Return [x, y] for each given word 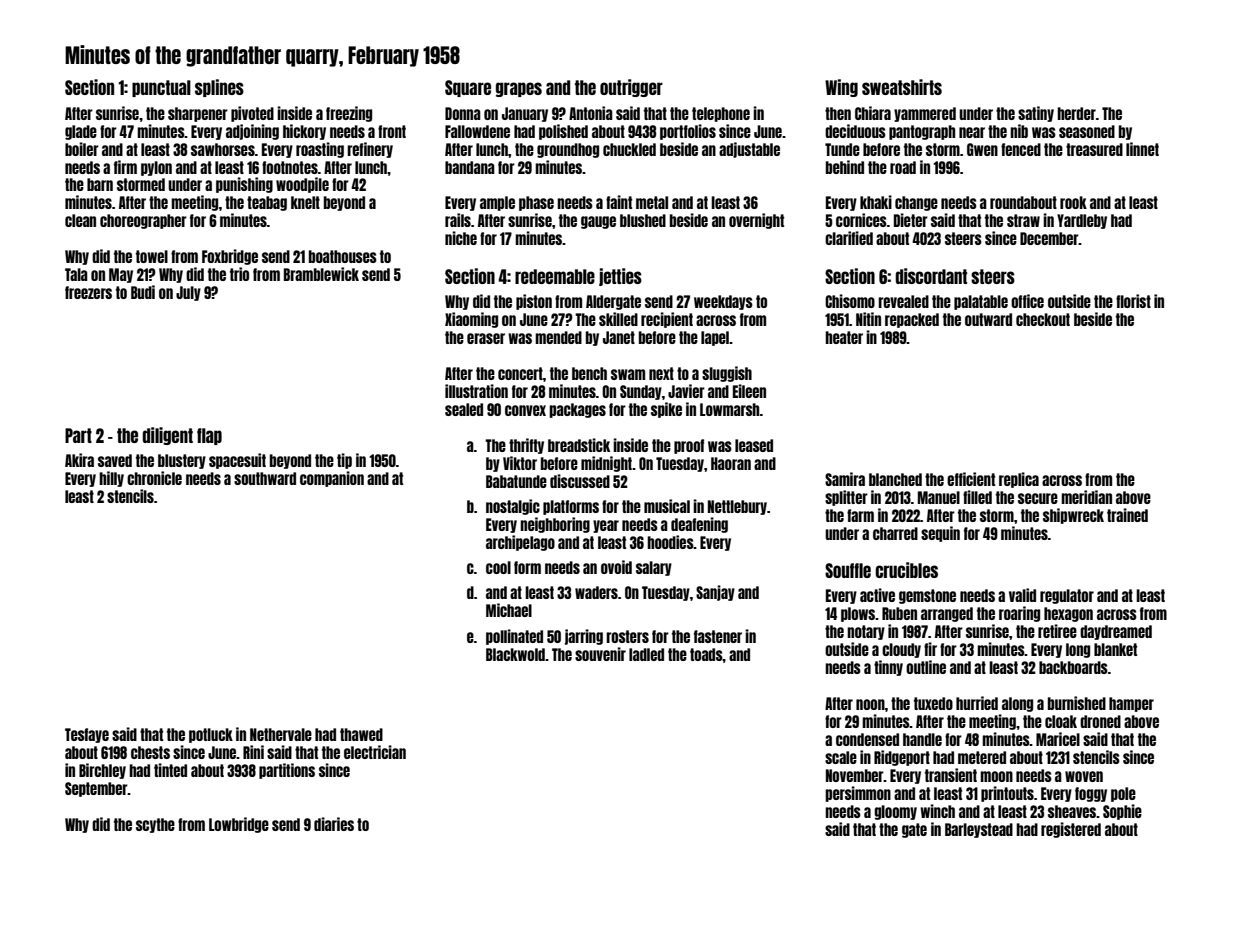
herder [1076, 113]
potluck [211, 735]
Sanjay [715, 593]
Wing [841, 88]
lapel [715, 338]
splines [219, 88]
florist [1133, 301]
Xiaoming [471, 320]
